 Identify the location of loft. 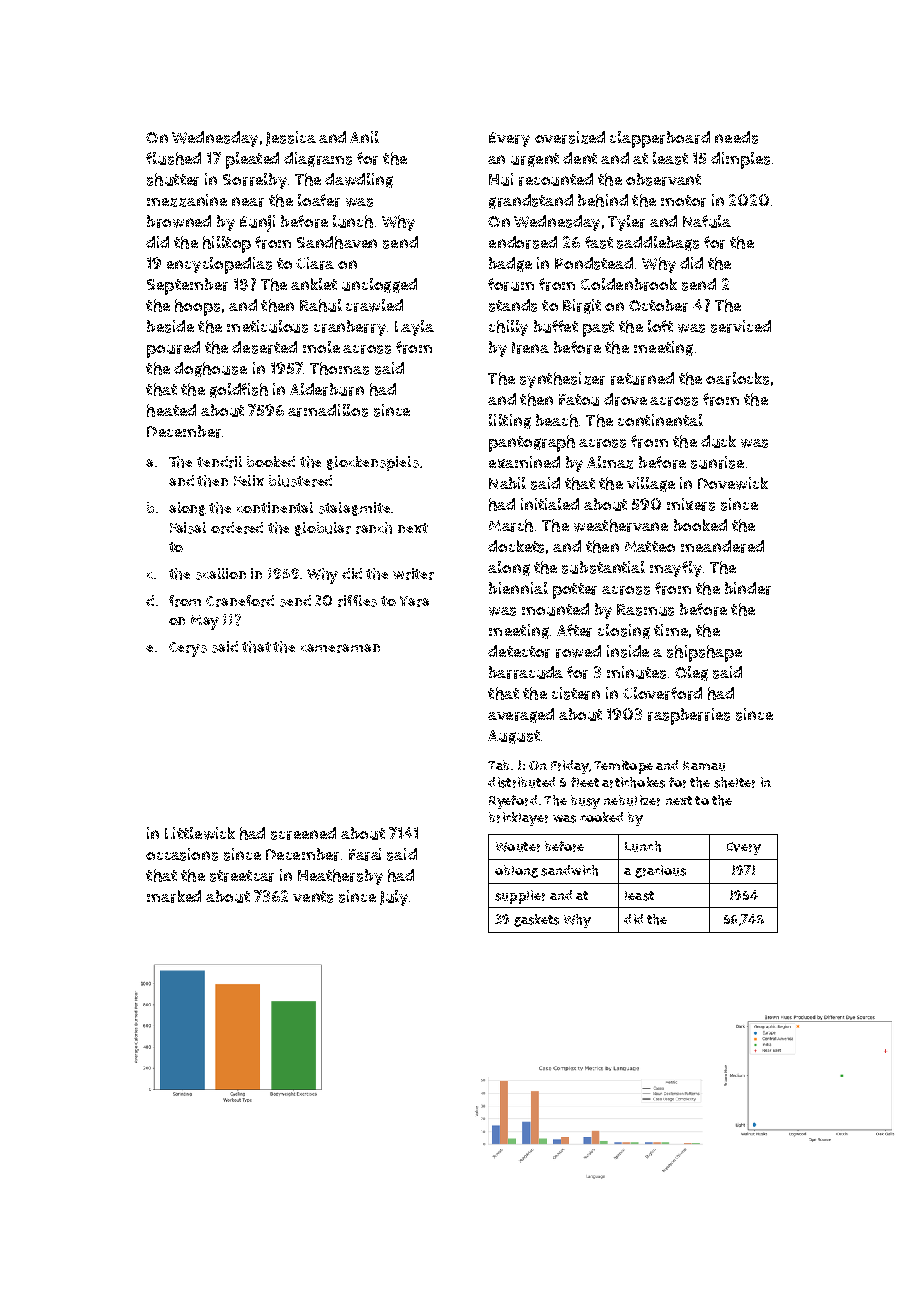
(660, 326).
